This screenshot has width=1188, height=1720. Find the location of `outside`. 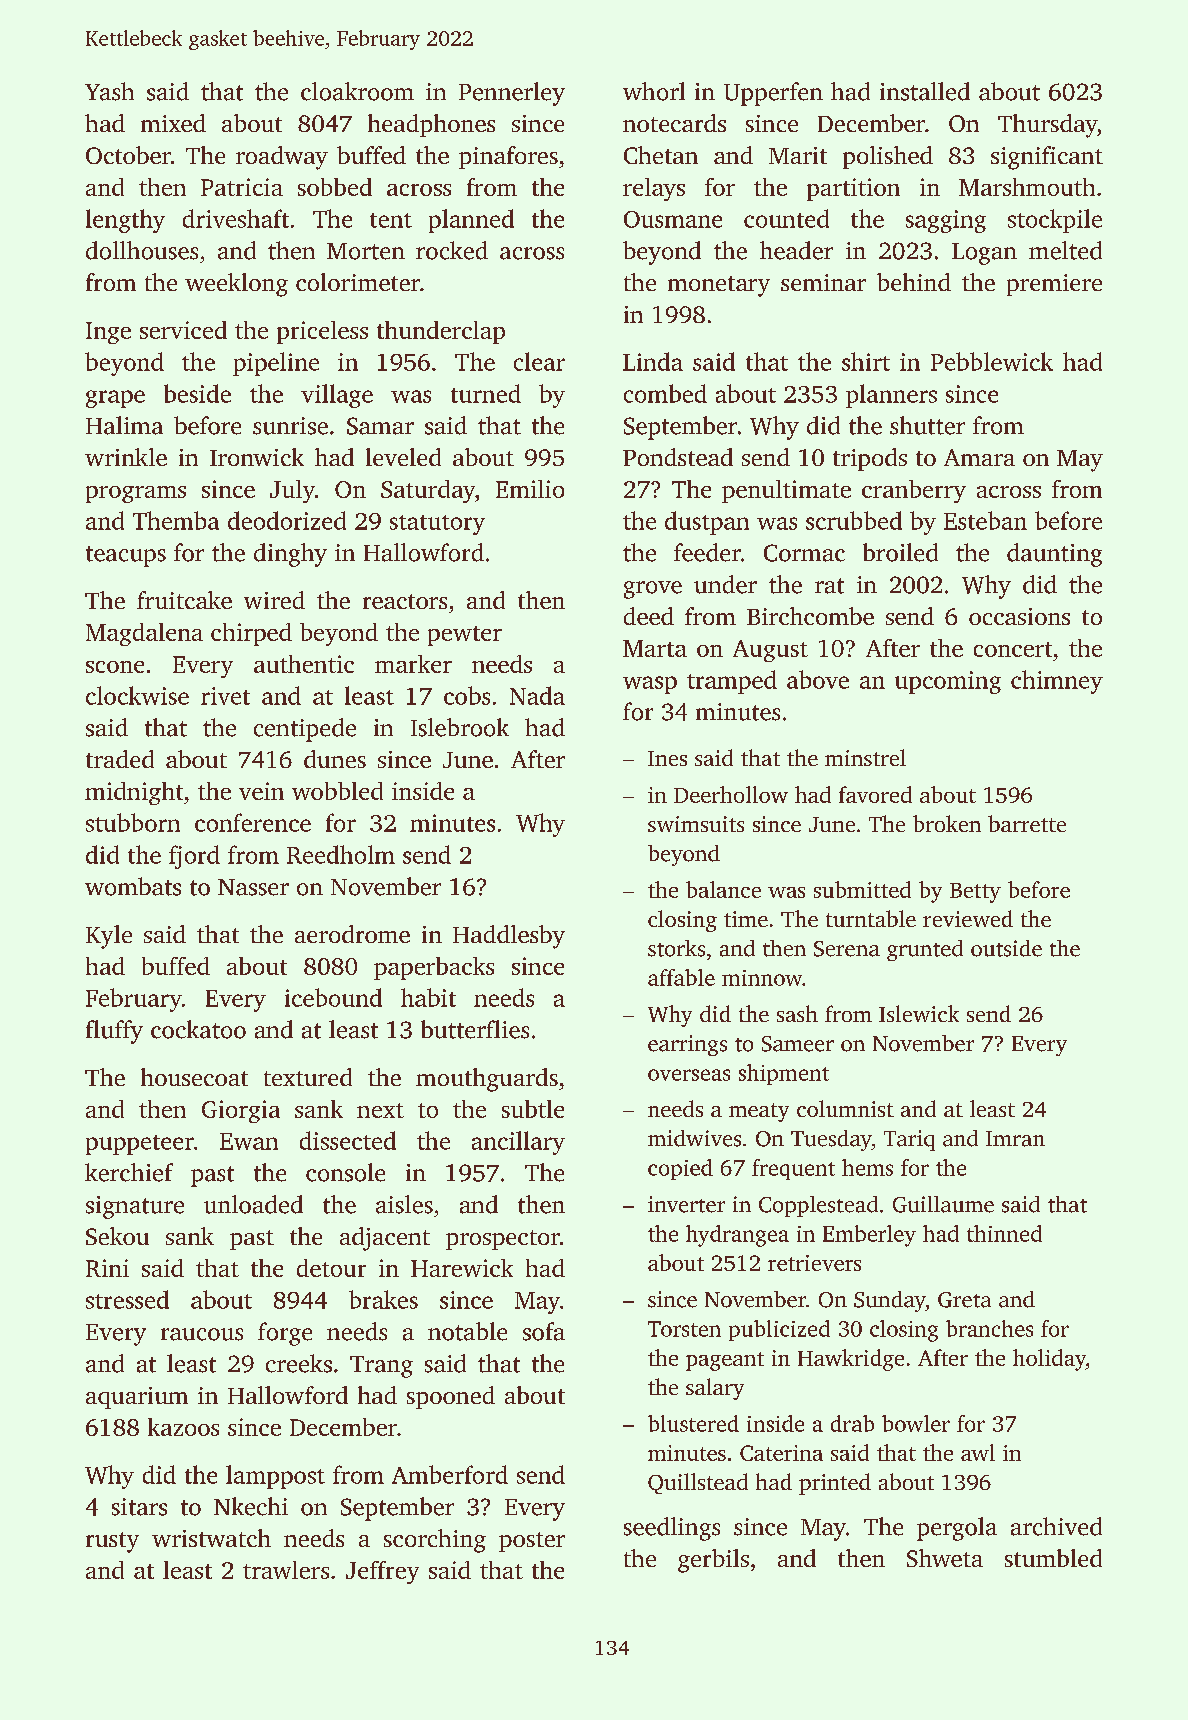

outside is located at coordinates (1006, 948).
